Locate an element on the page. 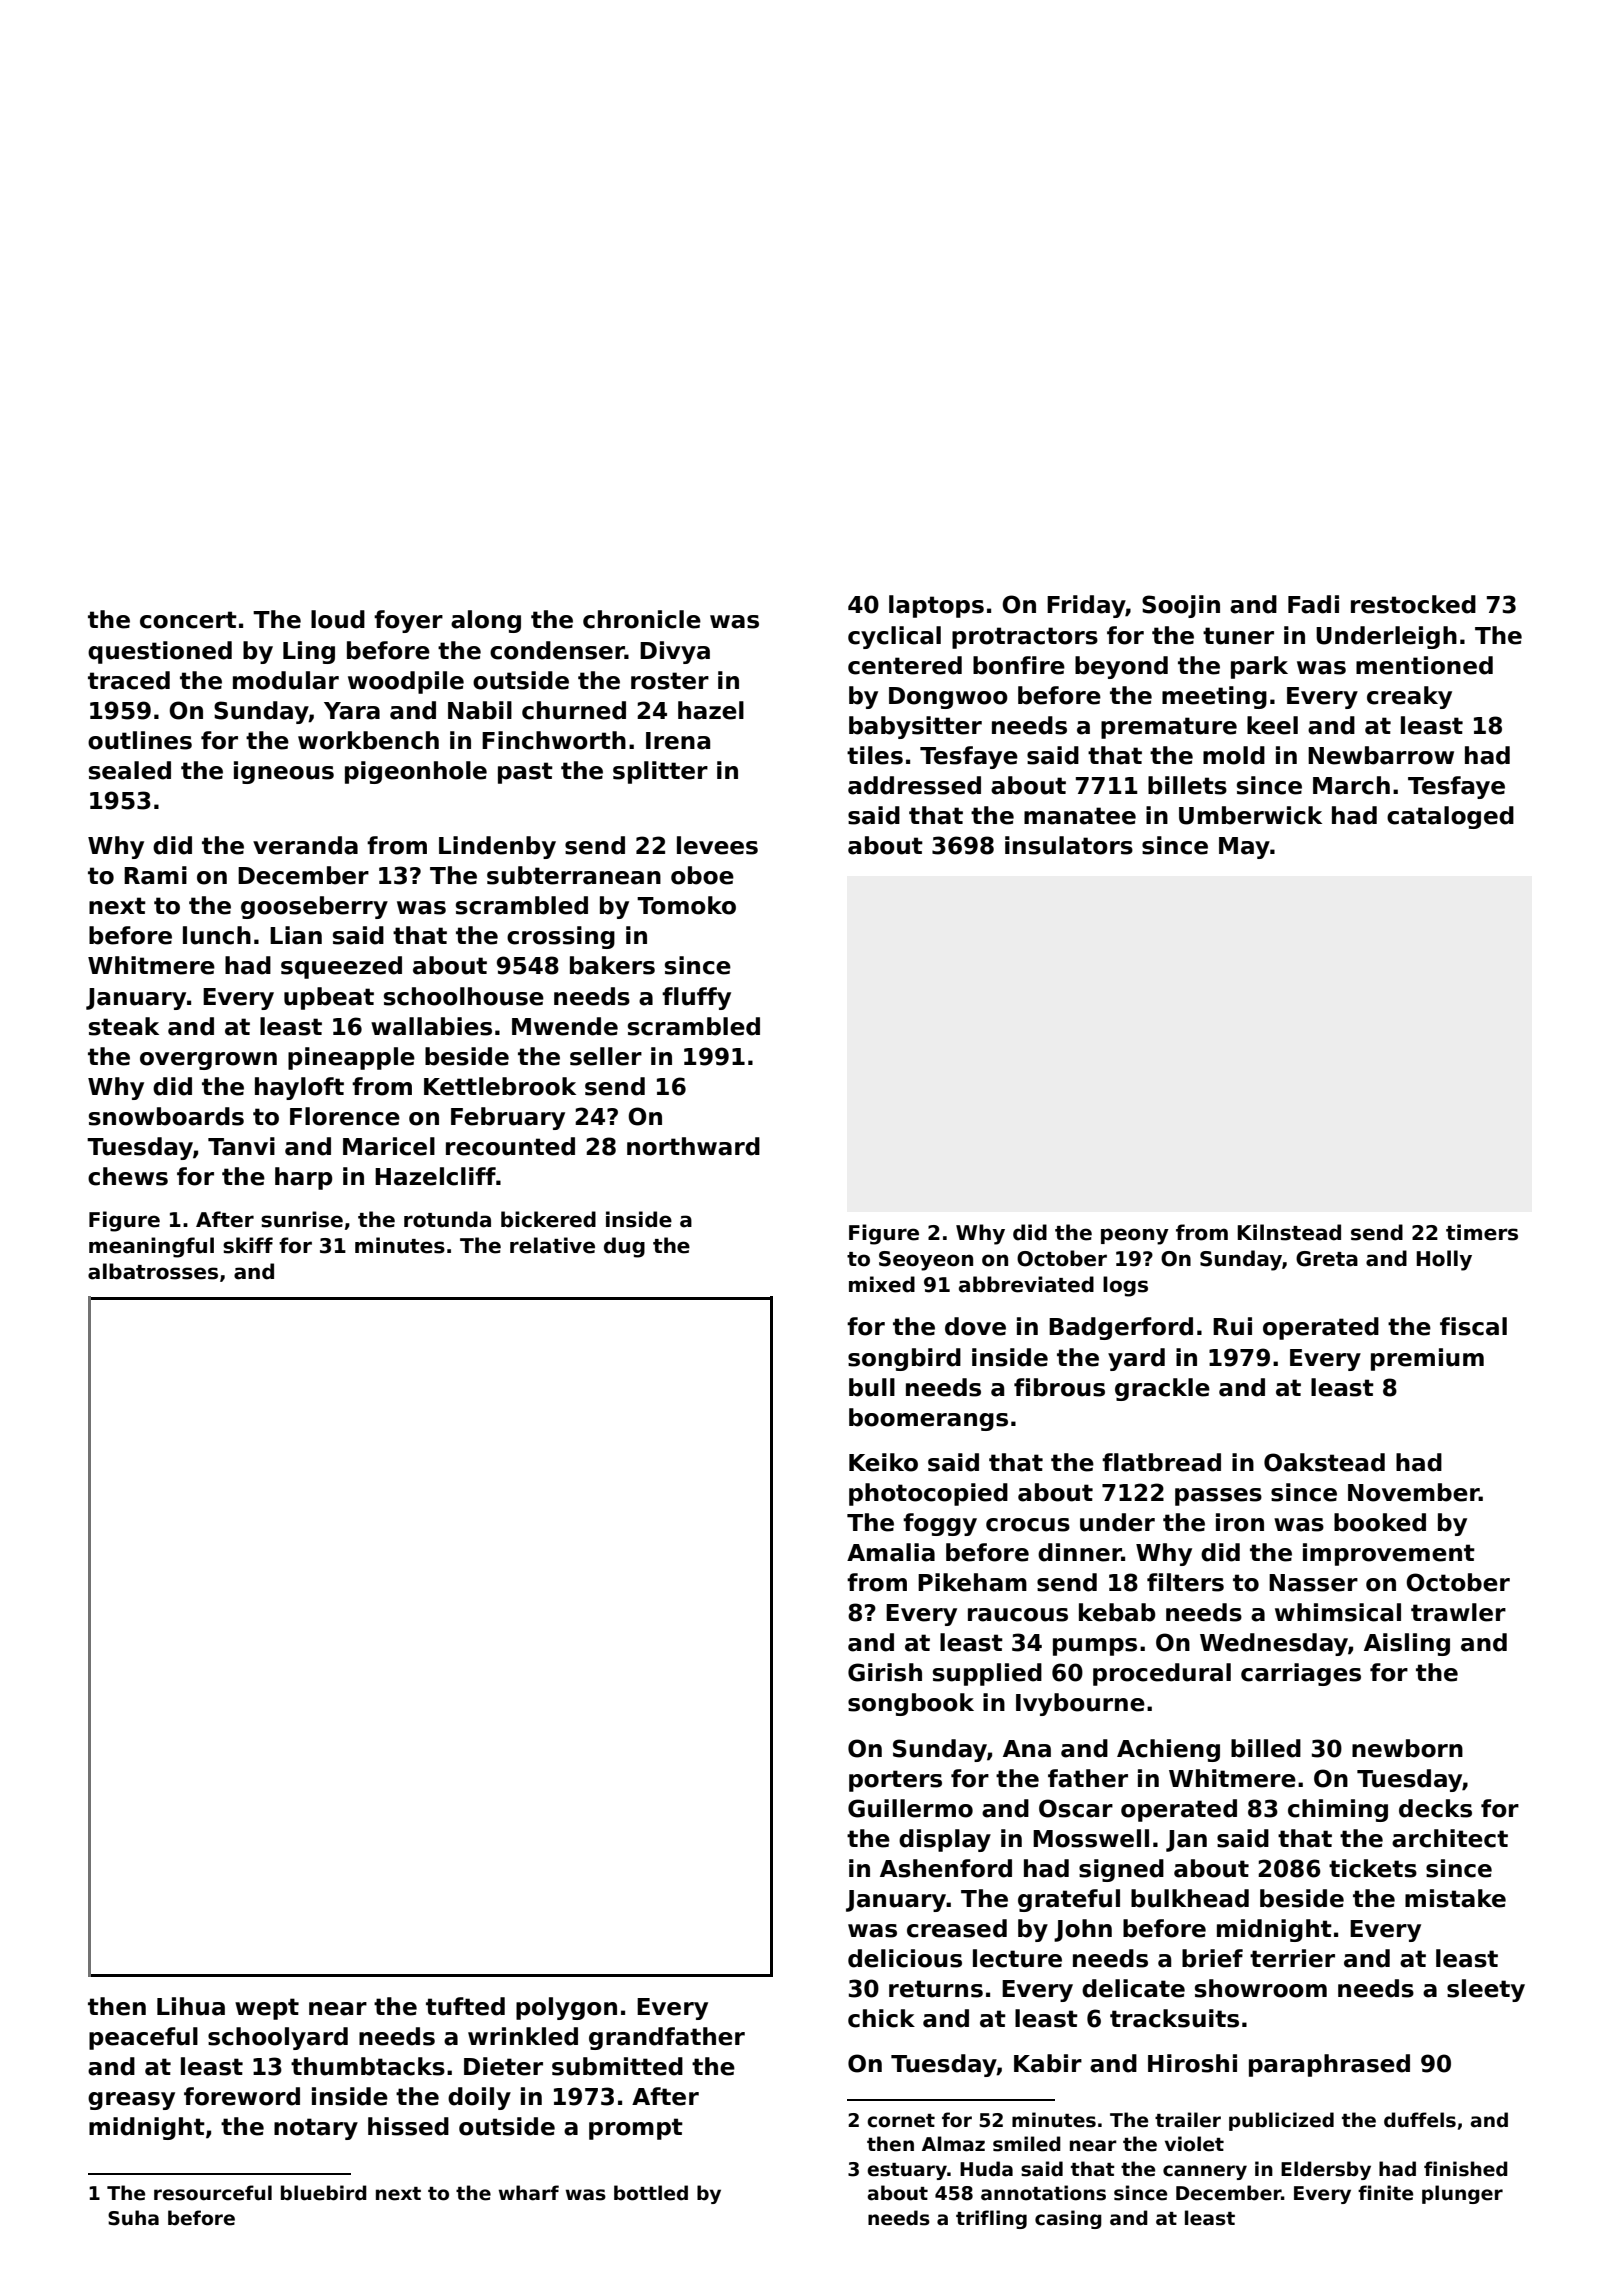  concert is located at coordinates (188, 620).
